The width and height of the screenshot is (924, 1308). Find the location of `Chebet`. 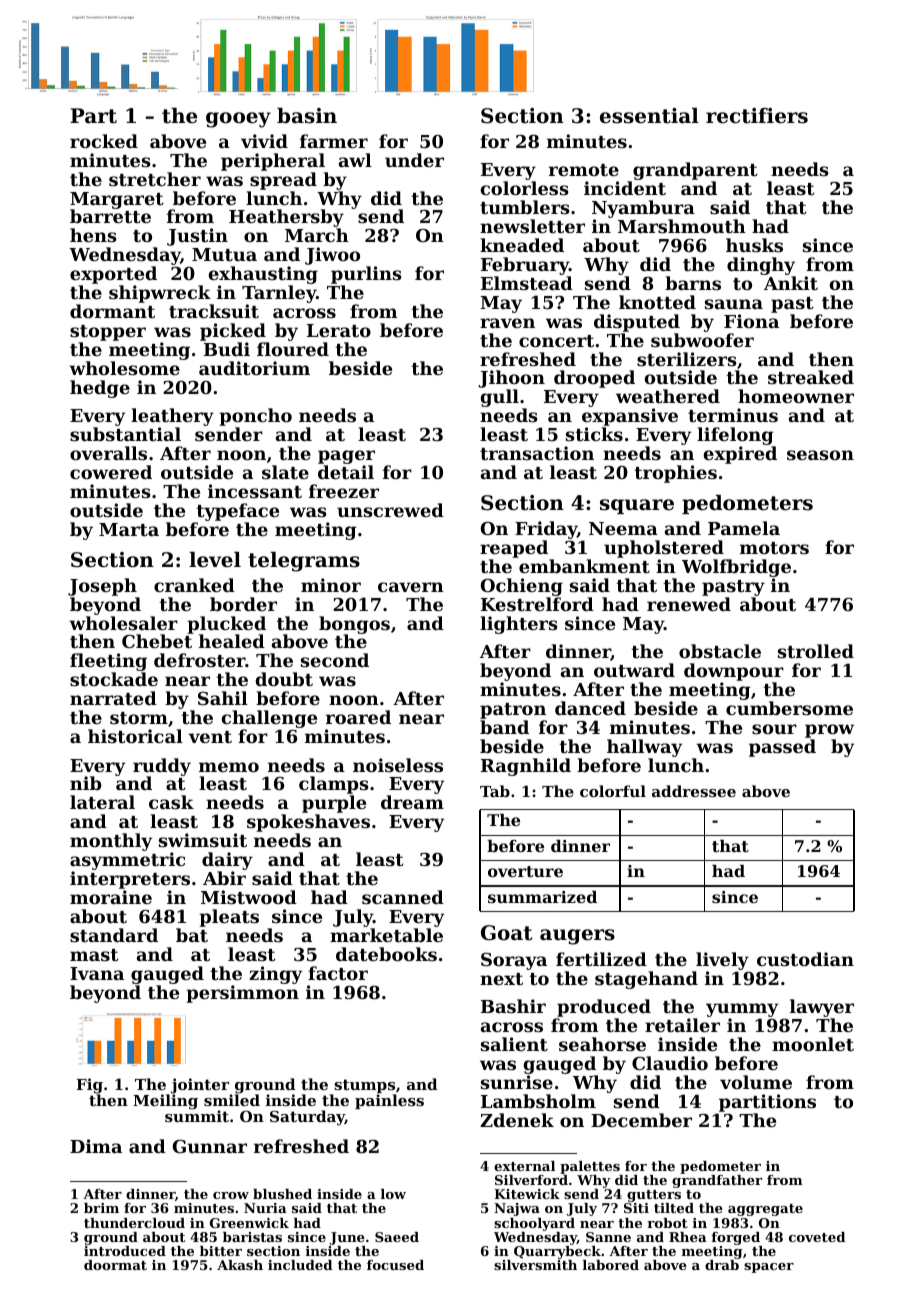

Chebet is located at coordinates (157, 641).
